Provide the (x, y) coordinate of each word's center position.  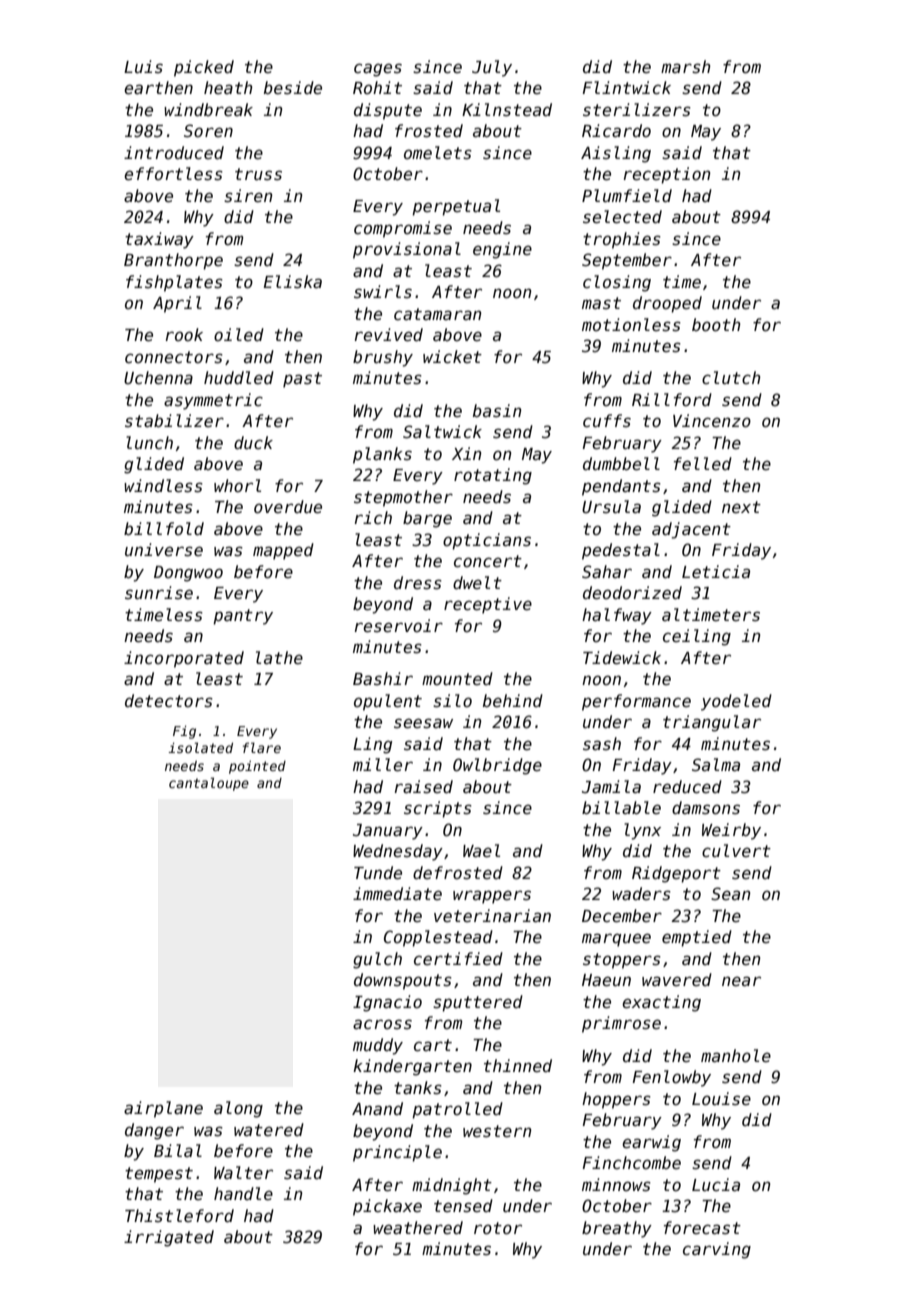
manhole (736, 1056)
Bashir (383, 679)
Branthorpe (173, 261)
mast (601, 303)
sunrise (159, 593)
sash (602, 744)
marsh (685, 67)
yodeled (736, 702)
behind (513, 701)
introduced (174, 153)
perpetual (456, 207)
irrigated (169, 1238)
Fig (184, 732)
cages (378, 70)
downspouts (403, 981)
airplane (163, 1109)
